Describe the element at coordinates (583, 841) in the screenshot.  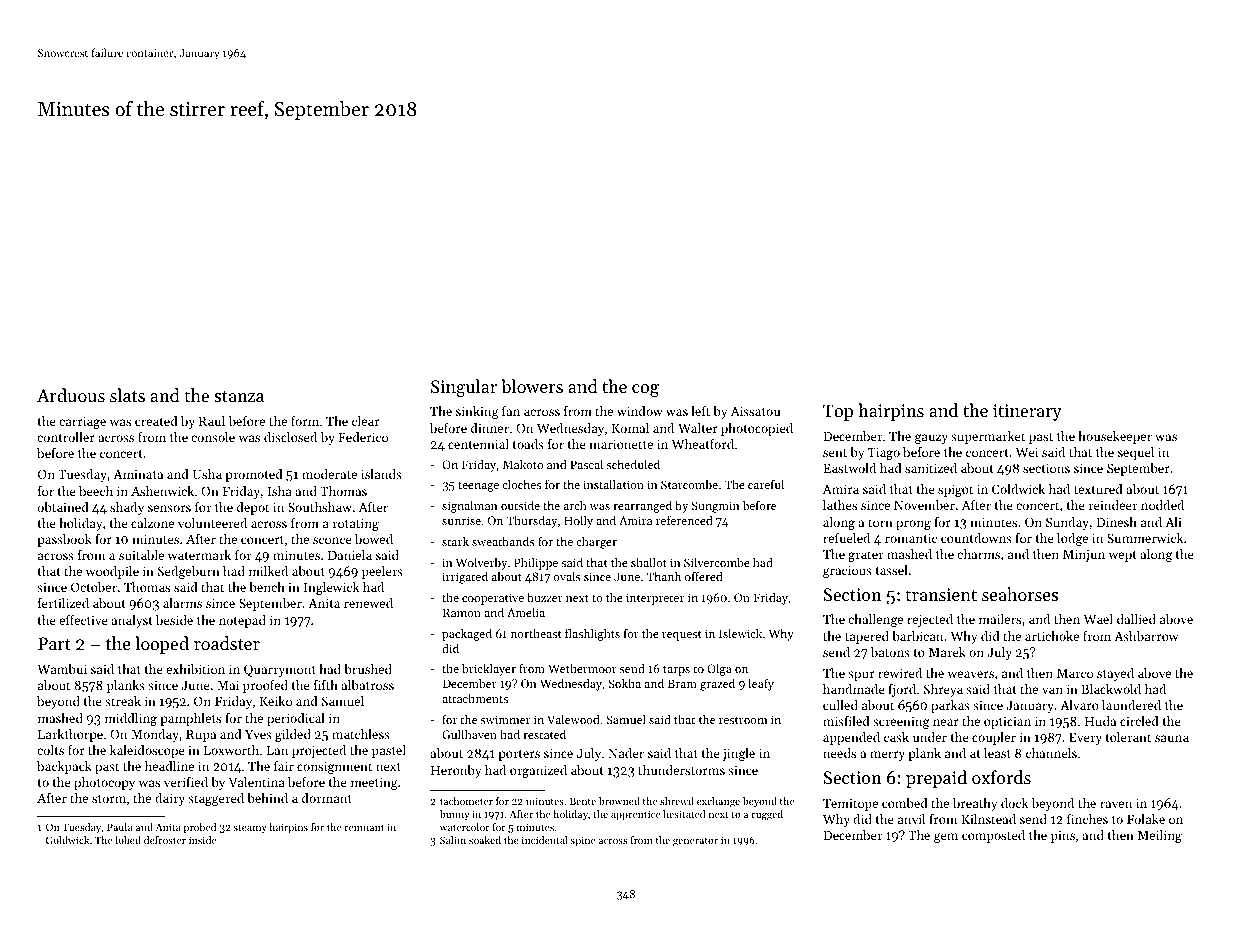
I see `spine` at that location.
